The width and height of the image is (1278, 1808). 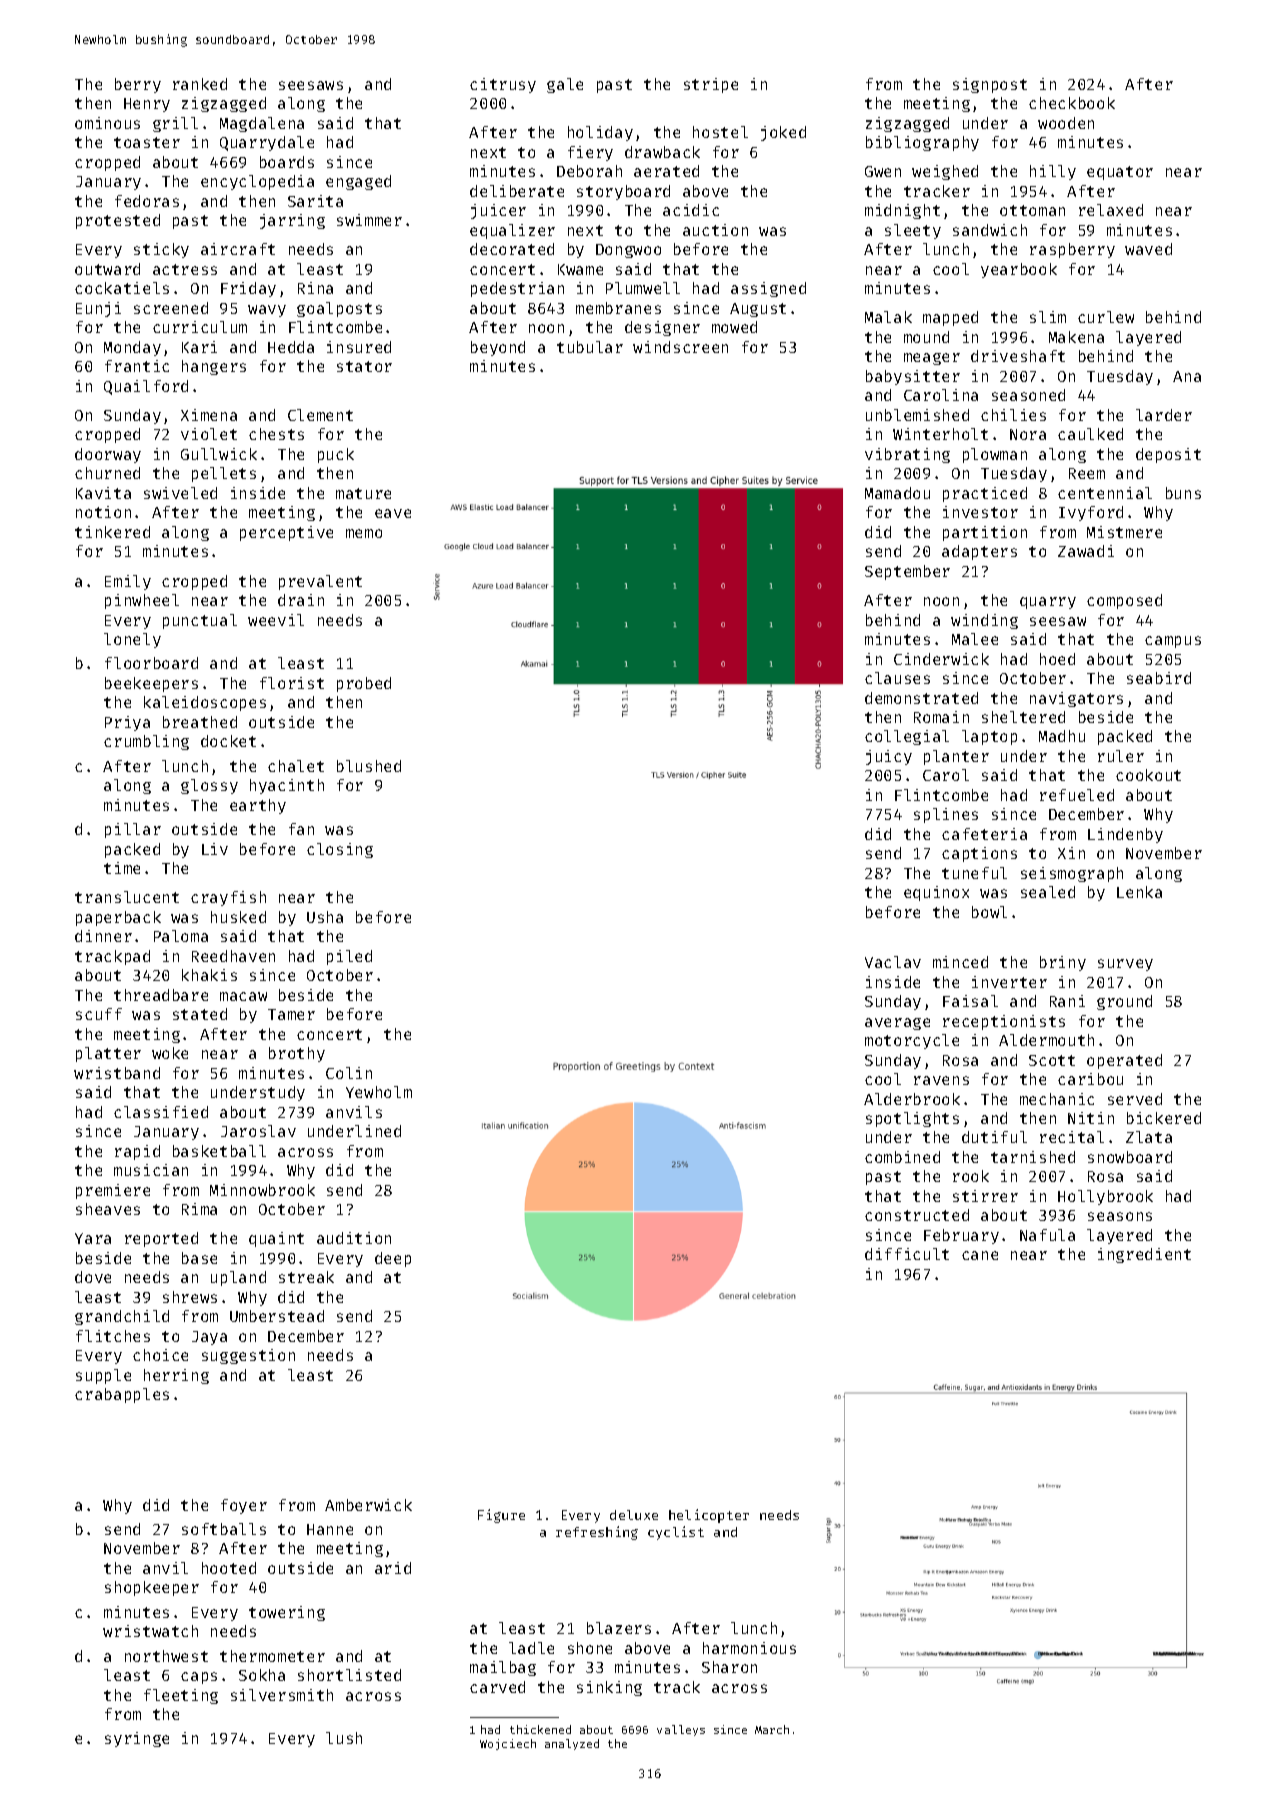 What do you see at coordinates (150, 1631) in the image?
I see `wristwatch` at bounding box center [150, 1631].
